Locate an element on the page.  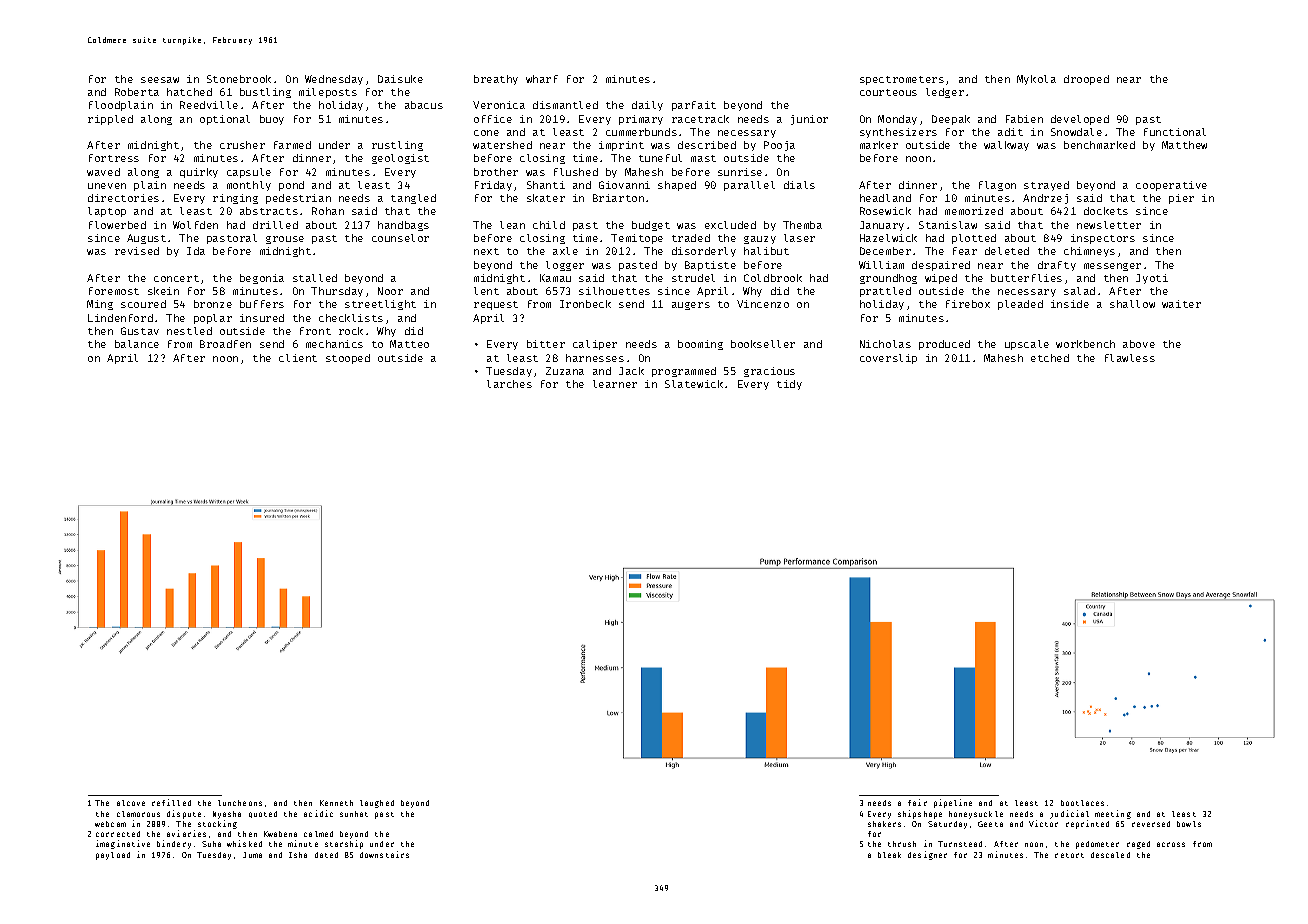
larches is located at coordinates (509, 384).
